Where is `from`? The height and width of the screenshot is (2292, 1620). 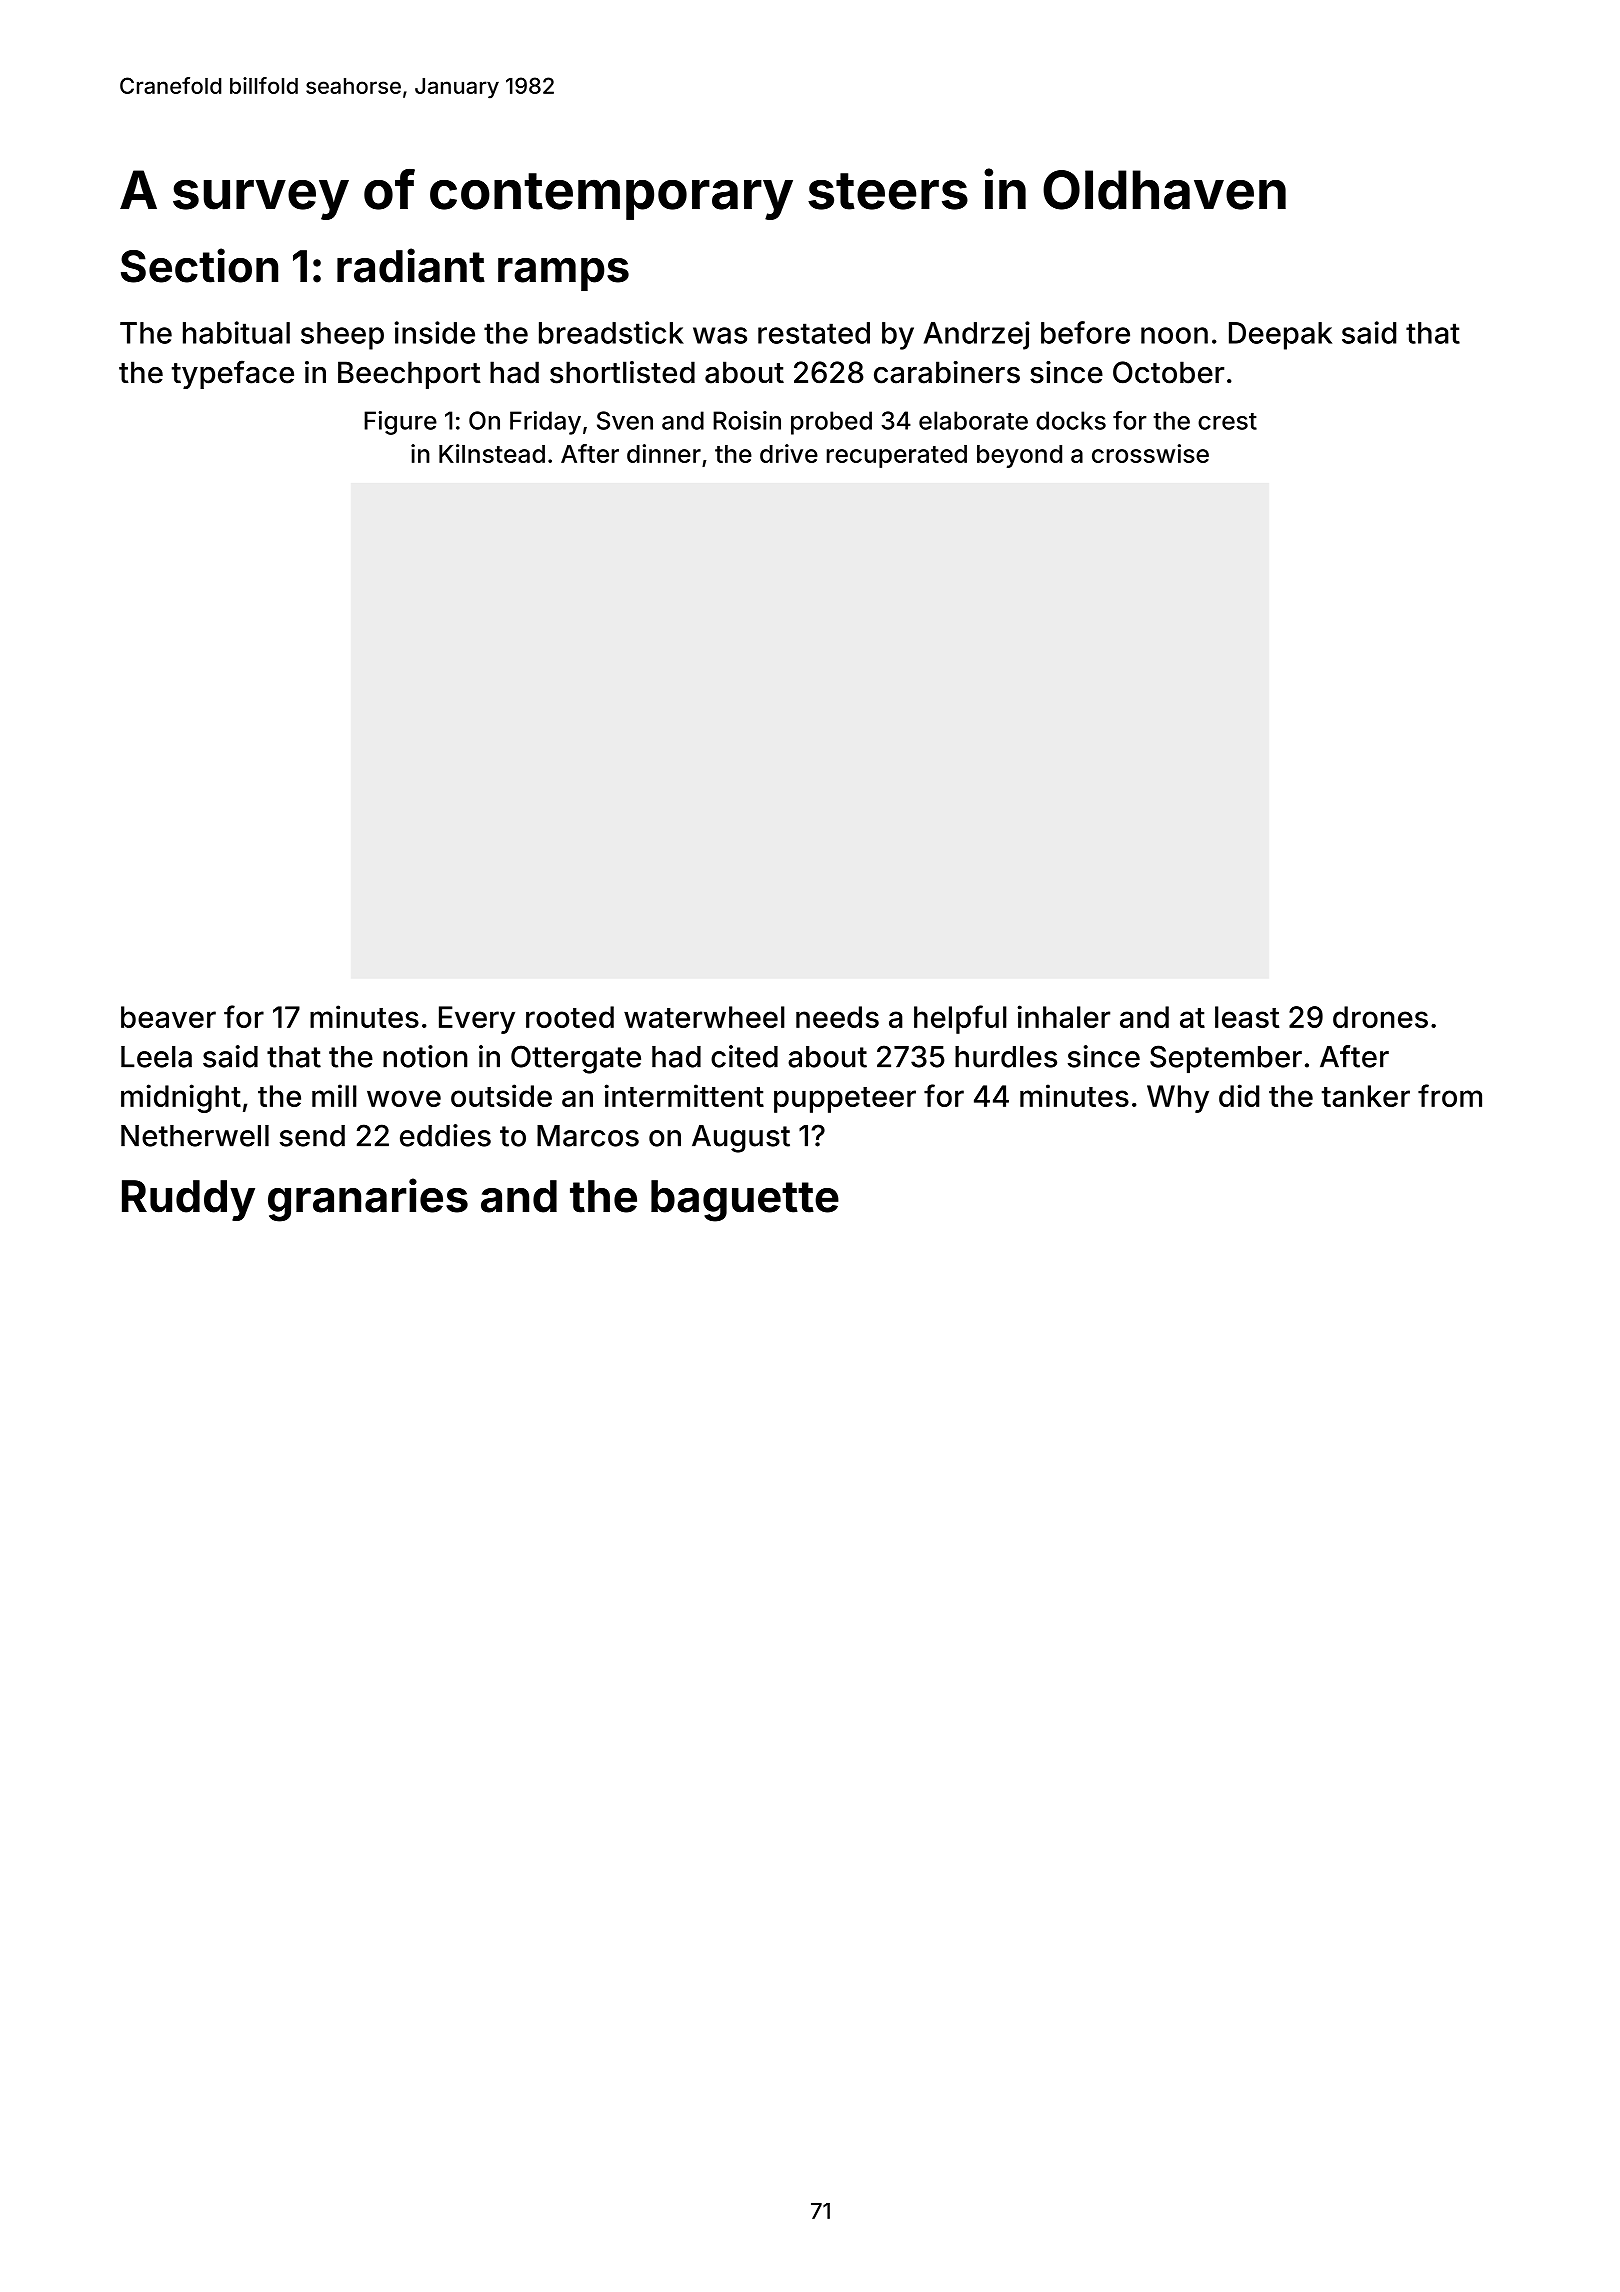 from is located at coordinates (1450, 1095).
